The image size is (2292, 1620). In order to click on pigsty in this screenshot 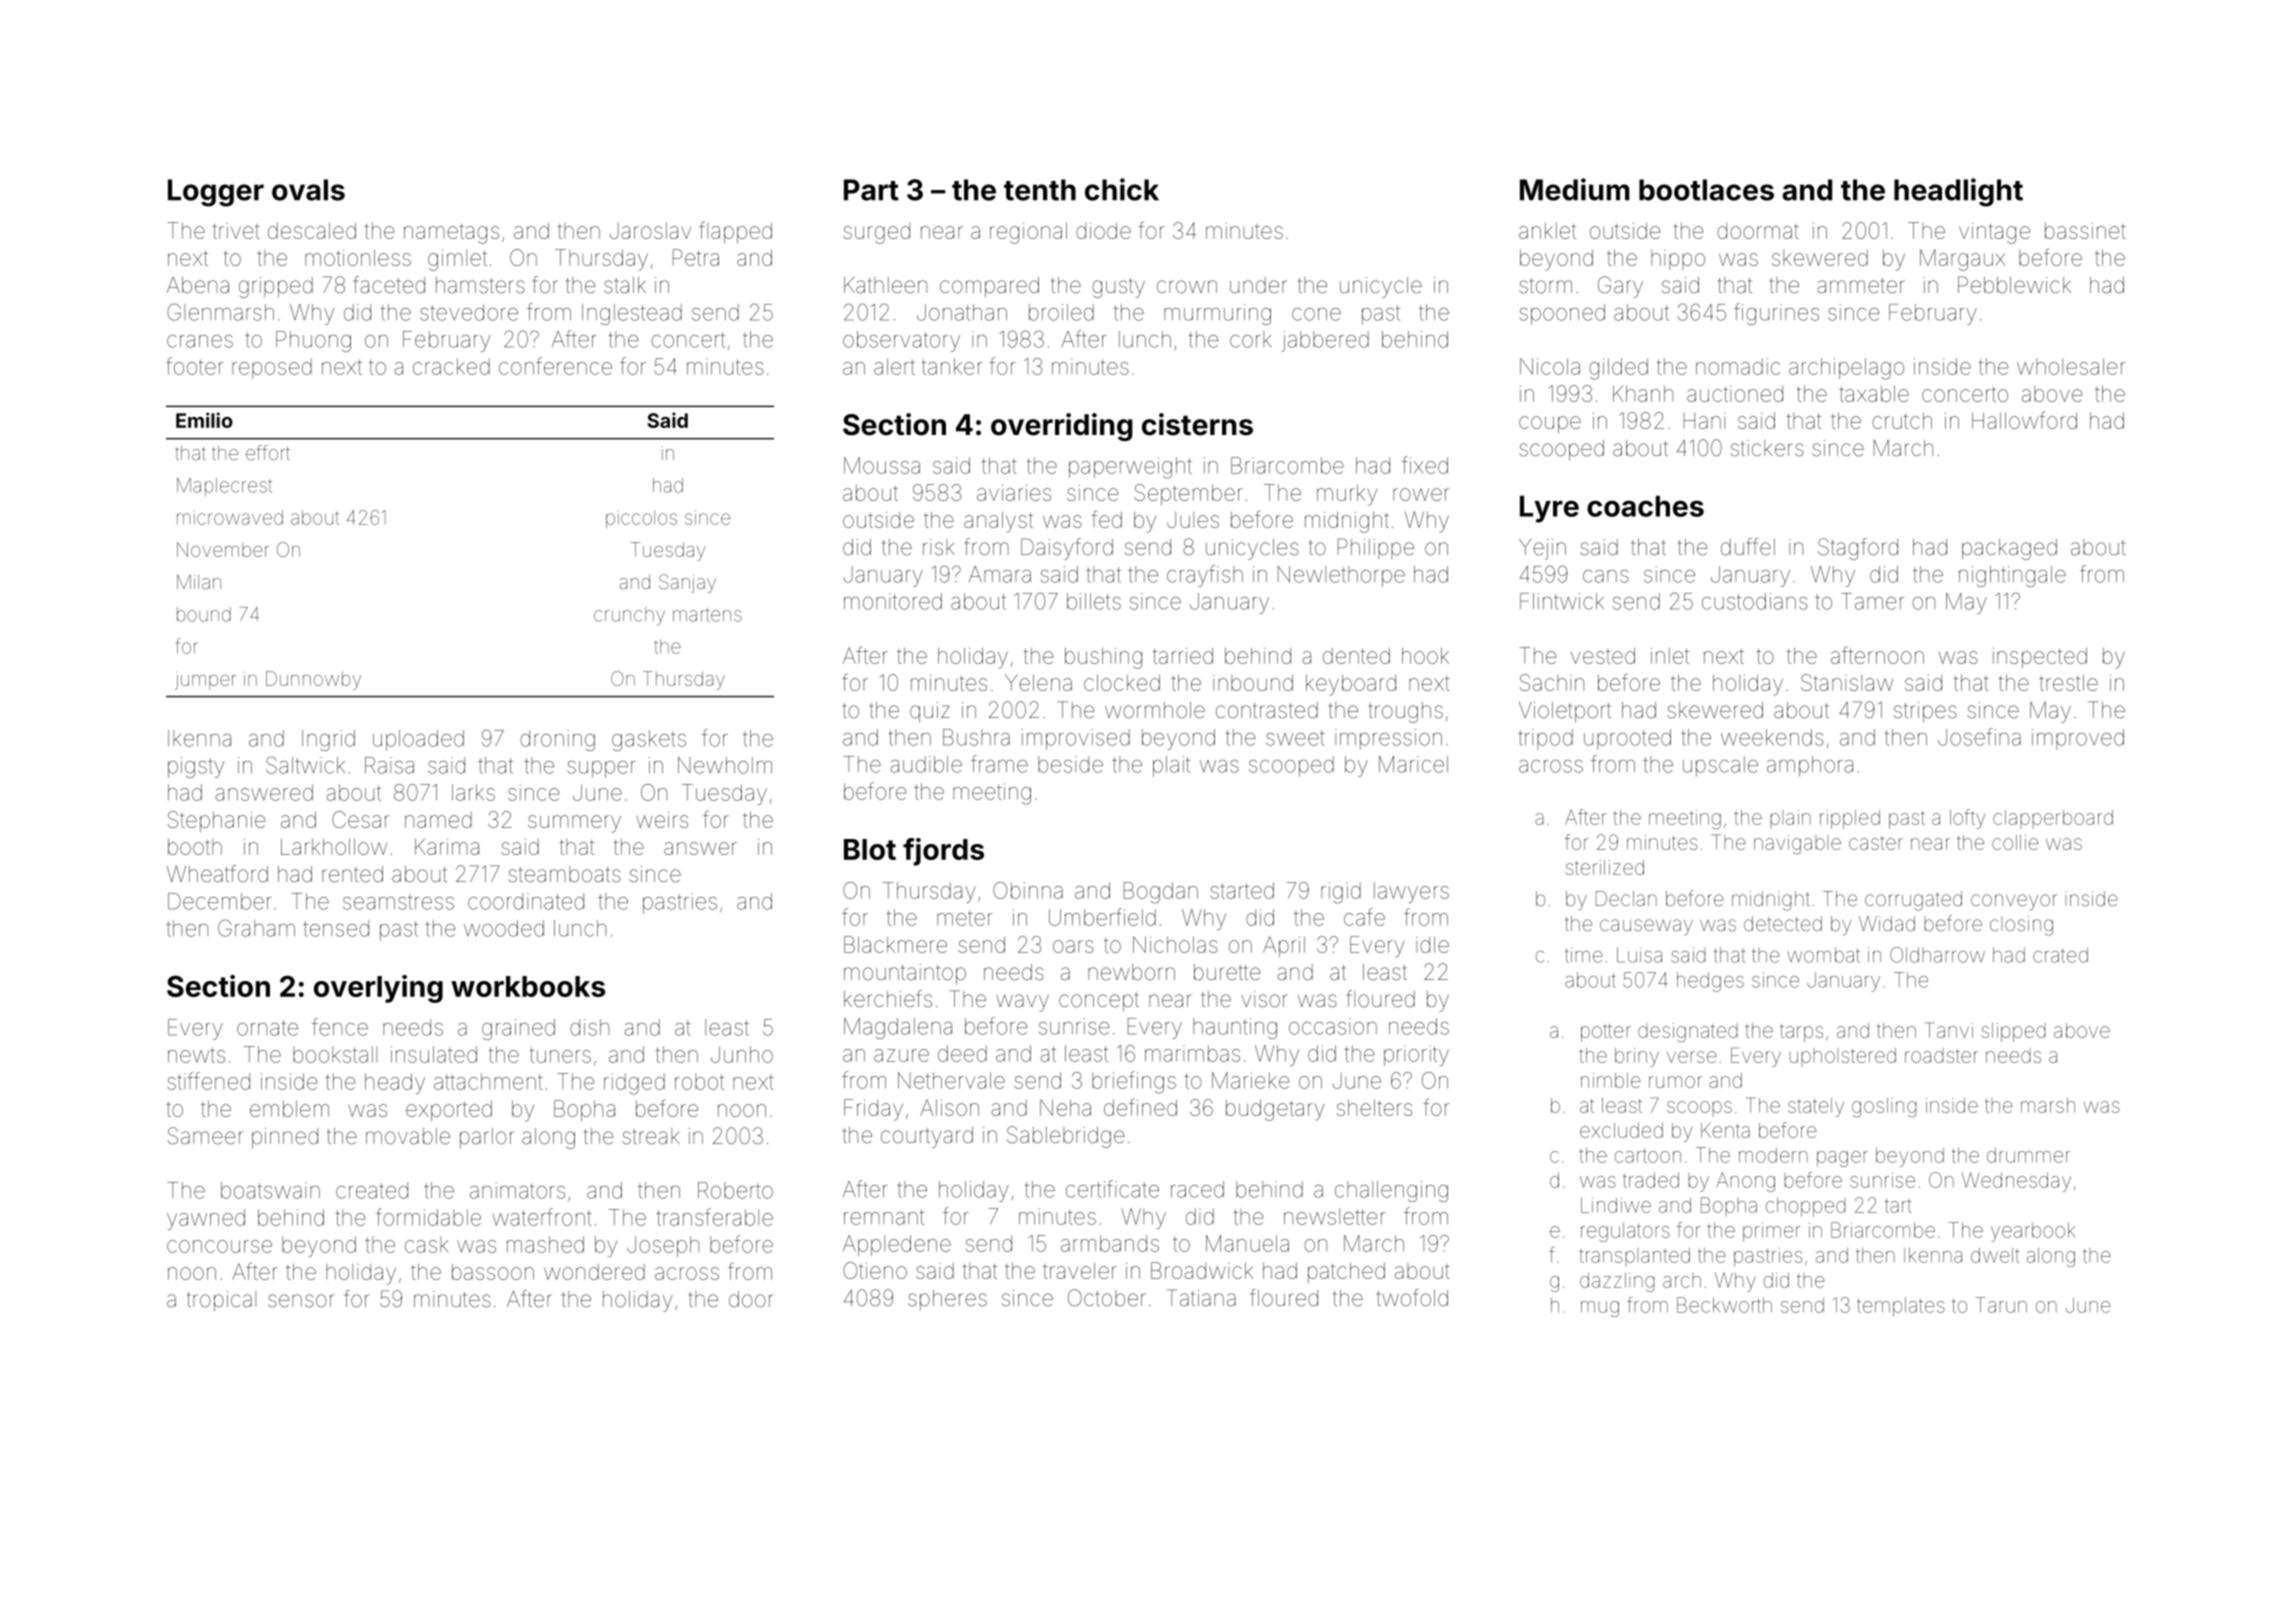, I will do `click(196, 767)`.
